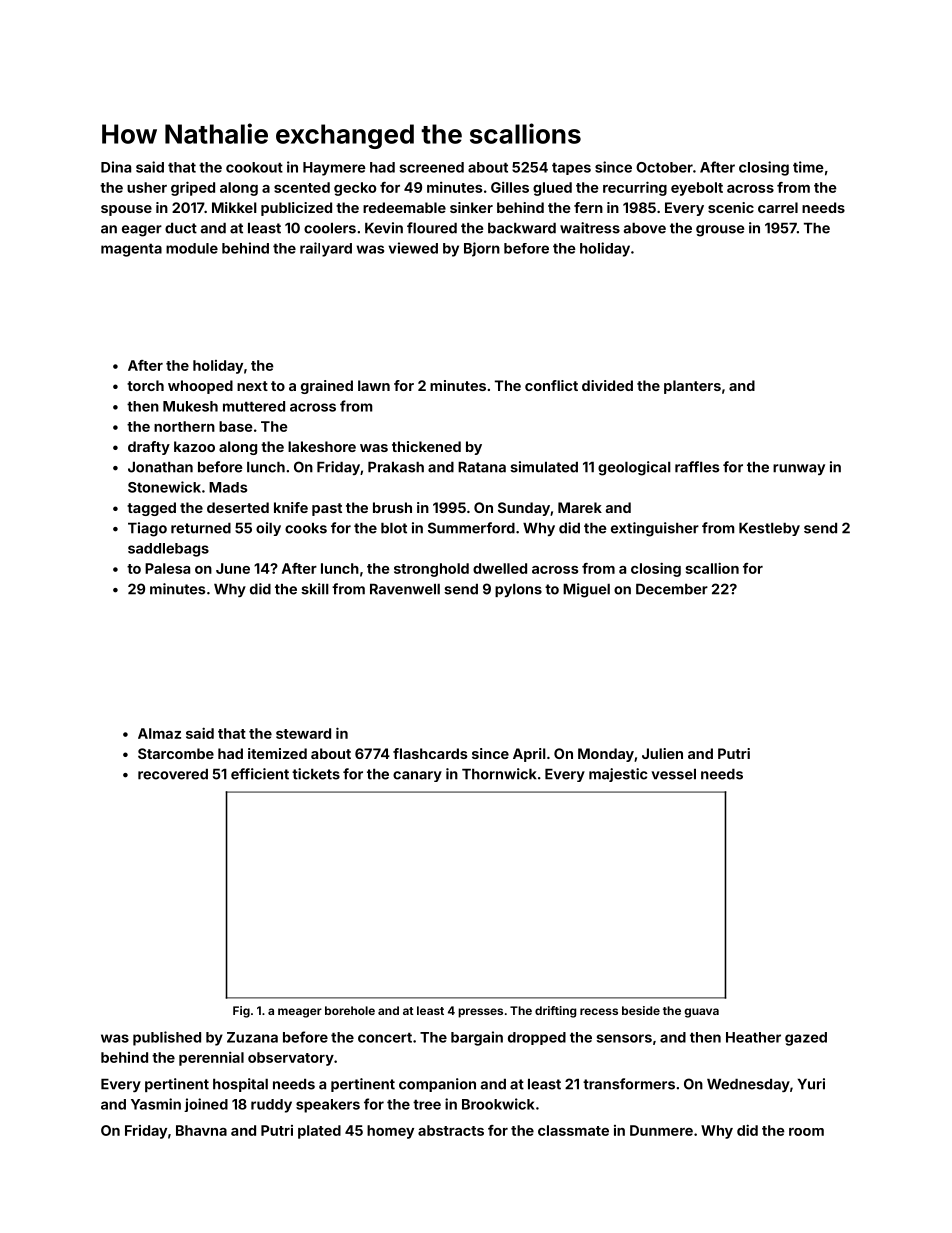 The height and width of the screenshot is (1233, 952). What do you see at coordinates (131, 250) in the screenshot?
I see `magenta` at bounding box center [131, 250].
